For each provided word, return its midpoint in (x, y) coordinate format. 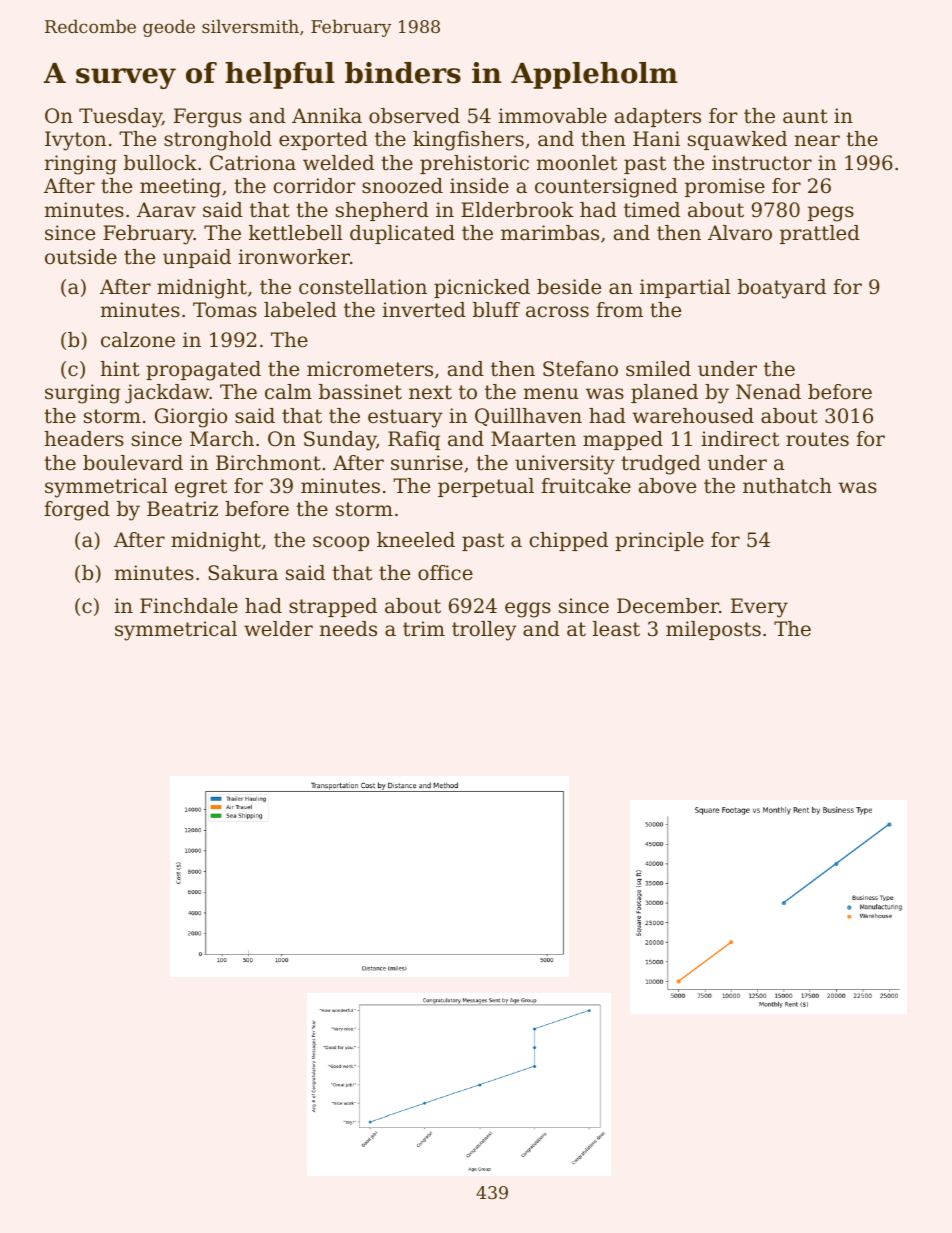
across (557, 312)
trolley (484, 631)
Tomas (225, 310)
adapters (658, 117)
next (430, 392)
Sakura (243, 573)
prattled (820, 234)
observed (414, 116)
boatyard (782, 289)
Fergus (208, 118)
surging (83, 394)
